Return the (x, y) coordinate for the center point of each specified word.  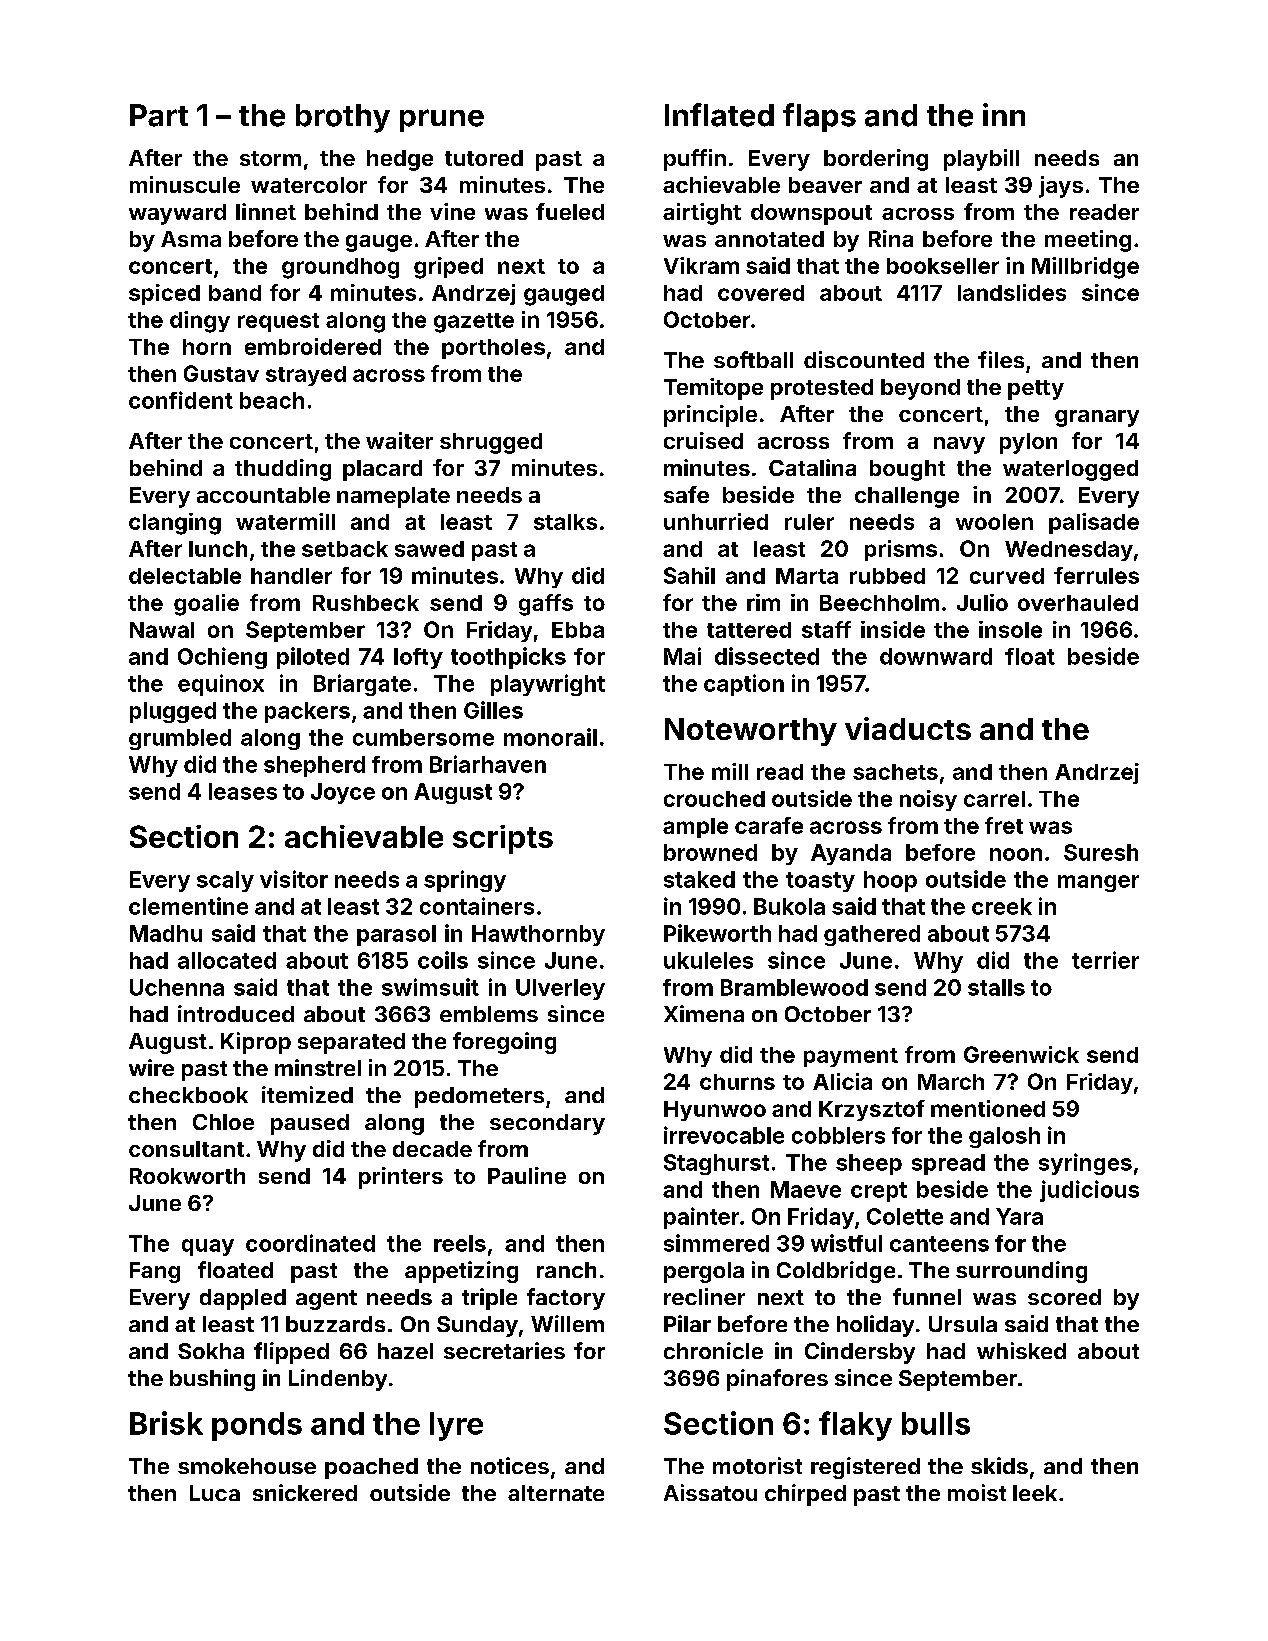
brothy (343, 118)
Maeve (806, 1189)
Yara (1019, 1216)
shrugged (491, 443)
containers (477, 906)
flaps (819, 117)
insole (1010, 629)
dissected (767, 656)
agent (326, 1300)
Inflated (719, 115)
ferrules (1096, 575)
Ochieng (222, 658)
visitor (294, 879)
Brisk (166, 1423)
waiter (399, 440)
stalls (996, 987)
